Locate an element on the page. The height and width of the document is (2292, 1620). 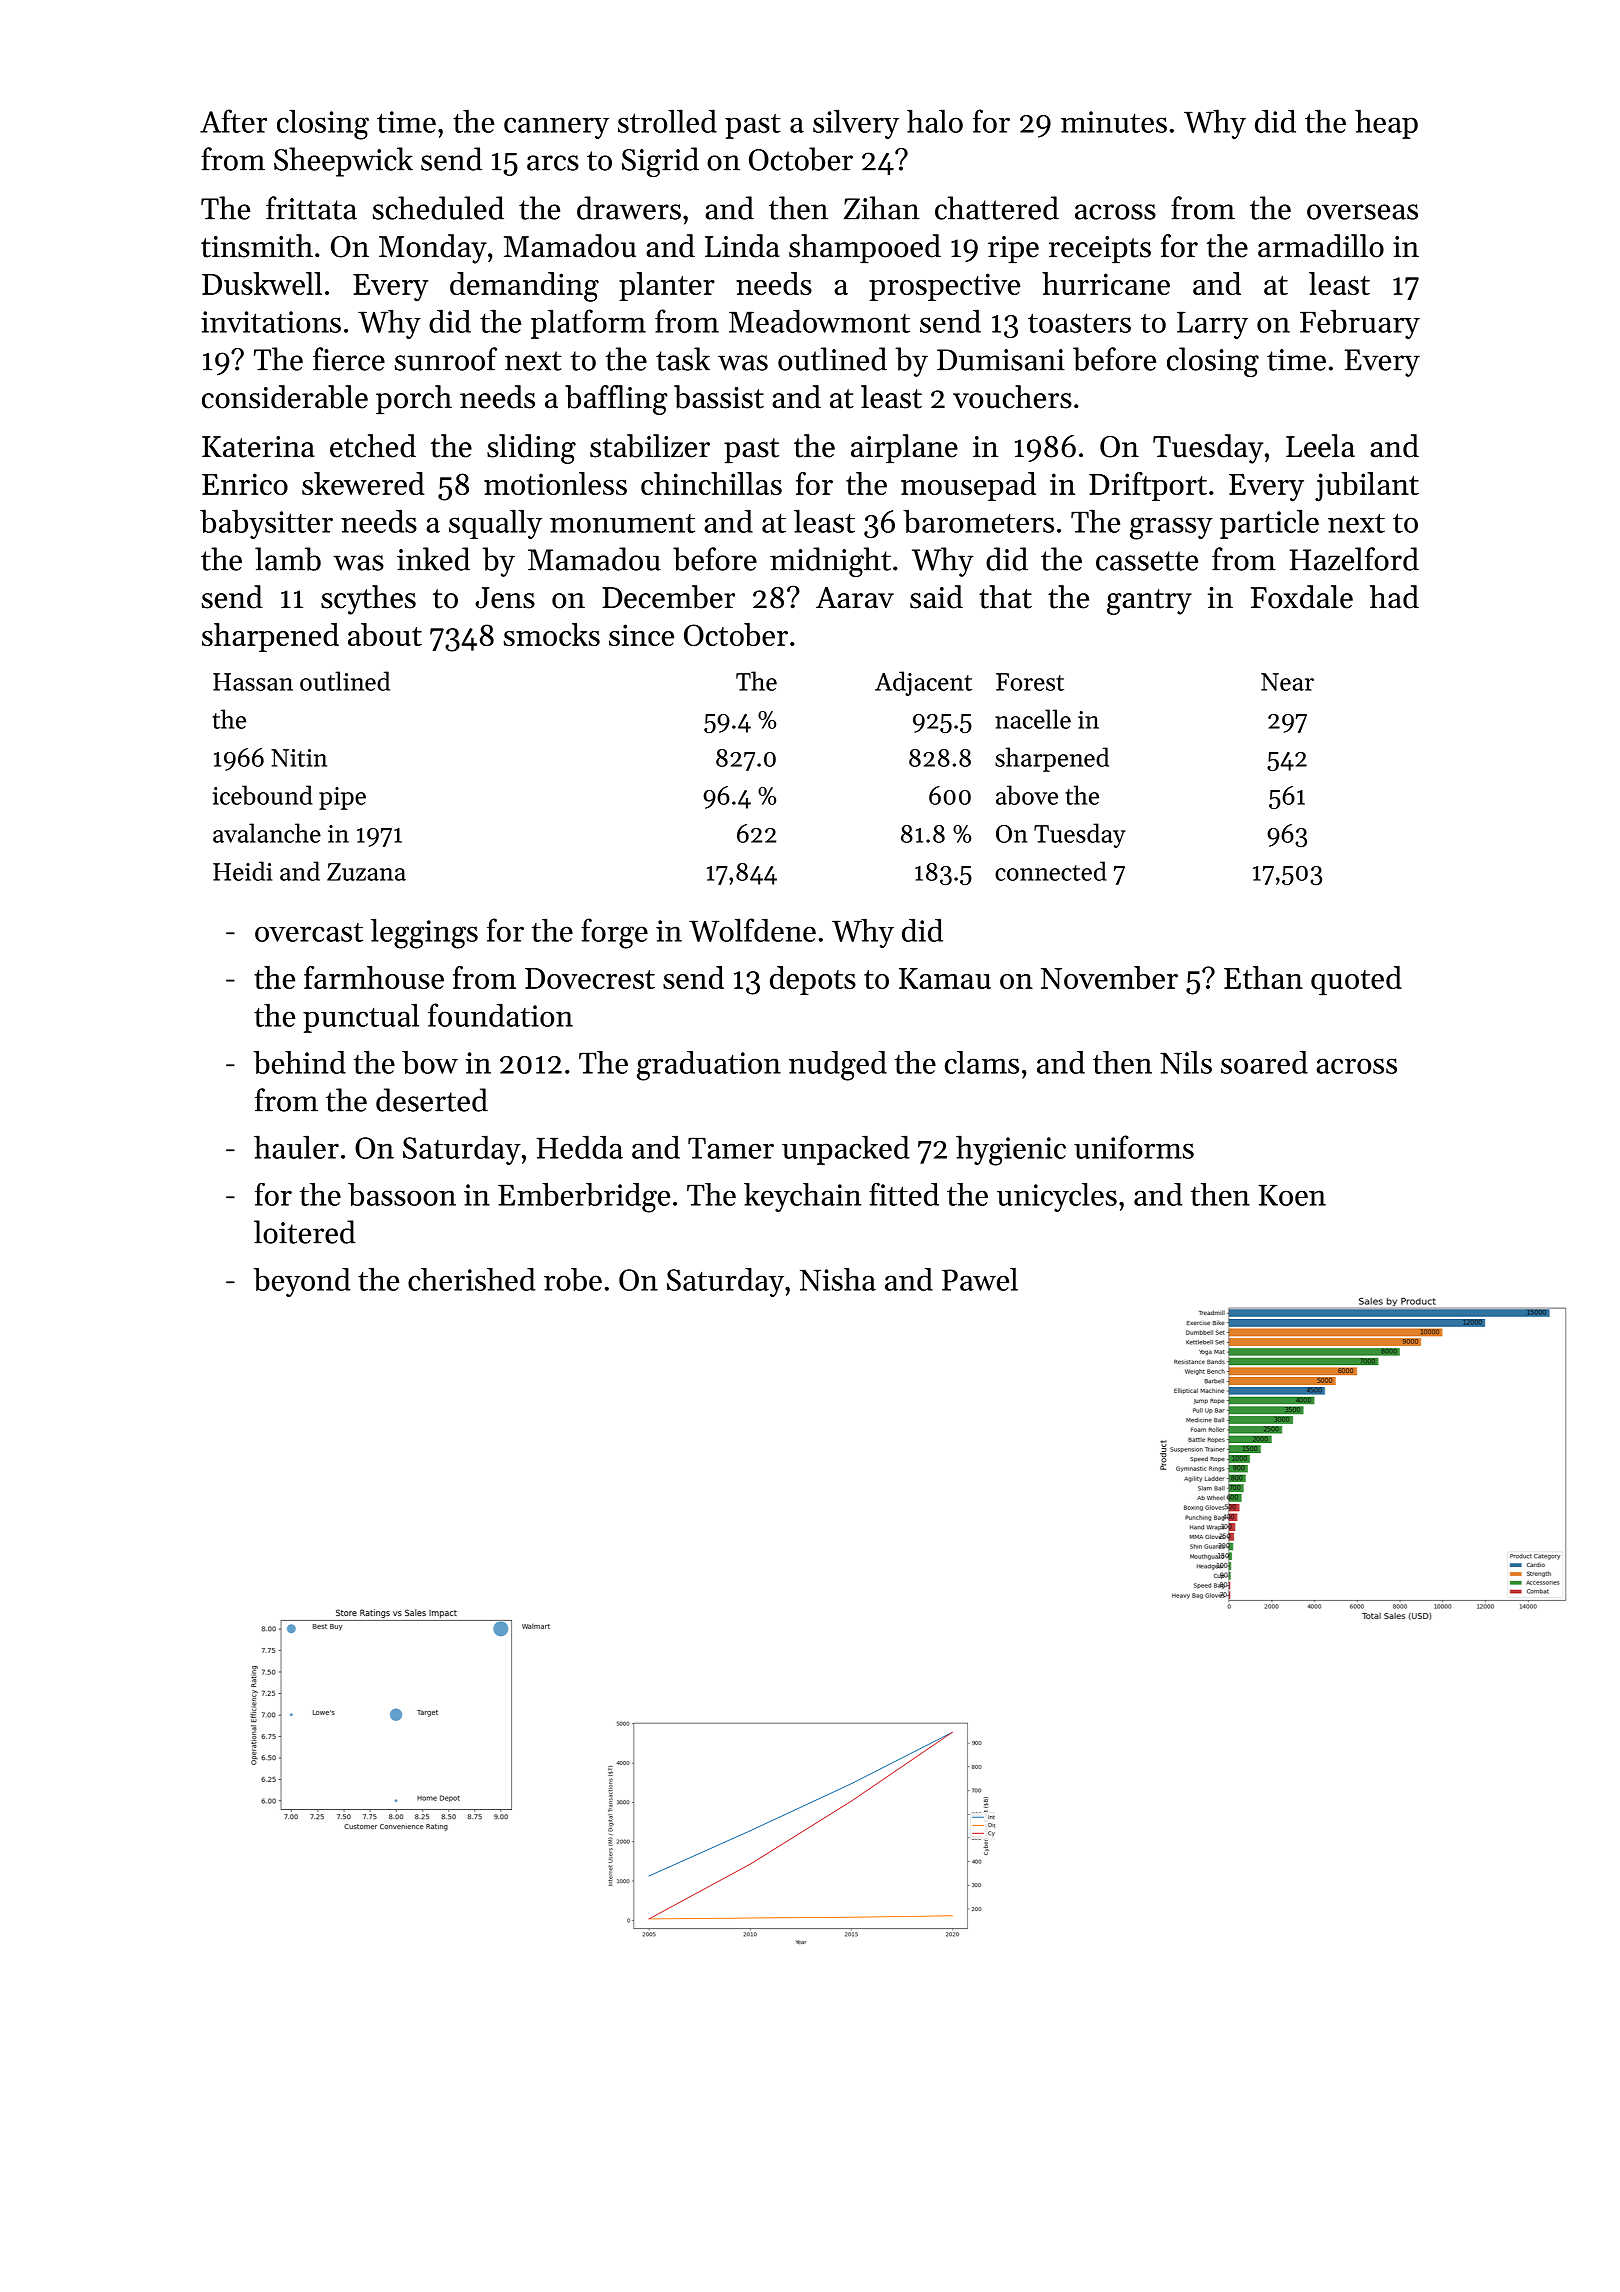
forge is located at coordinates (614, 933).
